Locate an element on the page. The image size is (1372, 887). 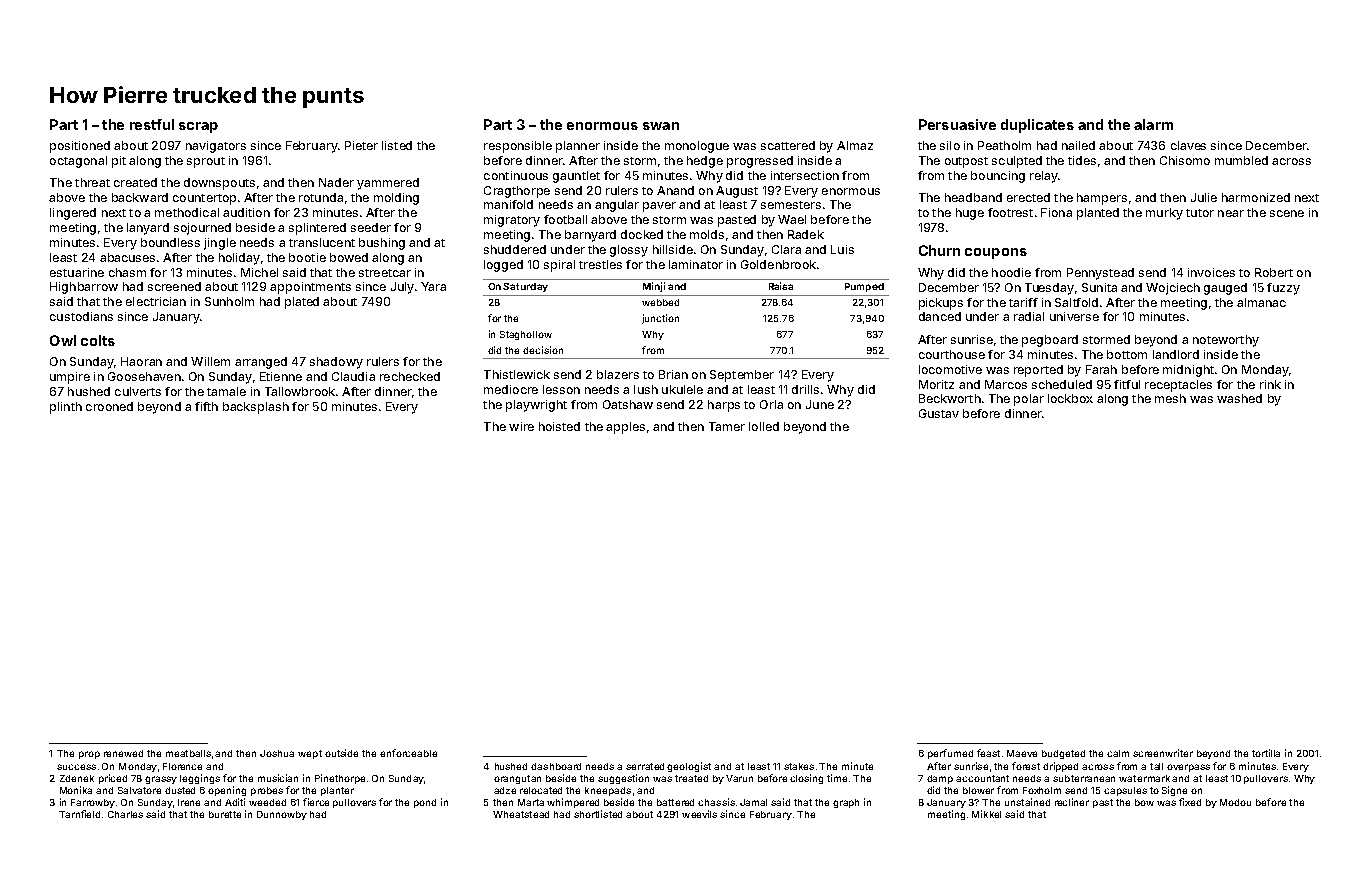
Gustav is located at coordinates (939, 413).
